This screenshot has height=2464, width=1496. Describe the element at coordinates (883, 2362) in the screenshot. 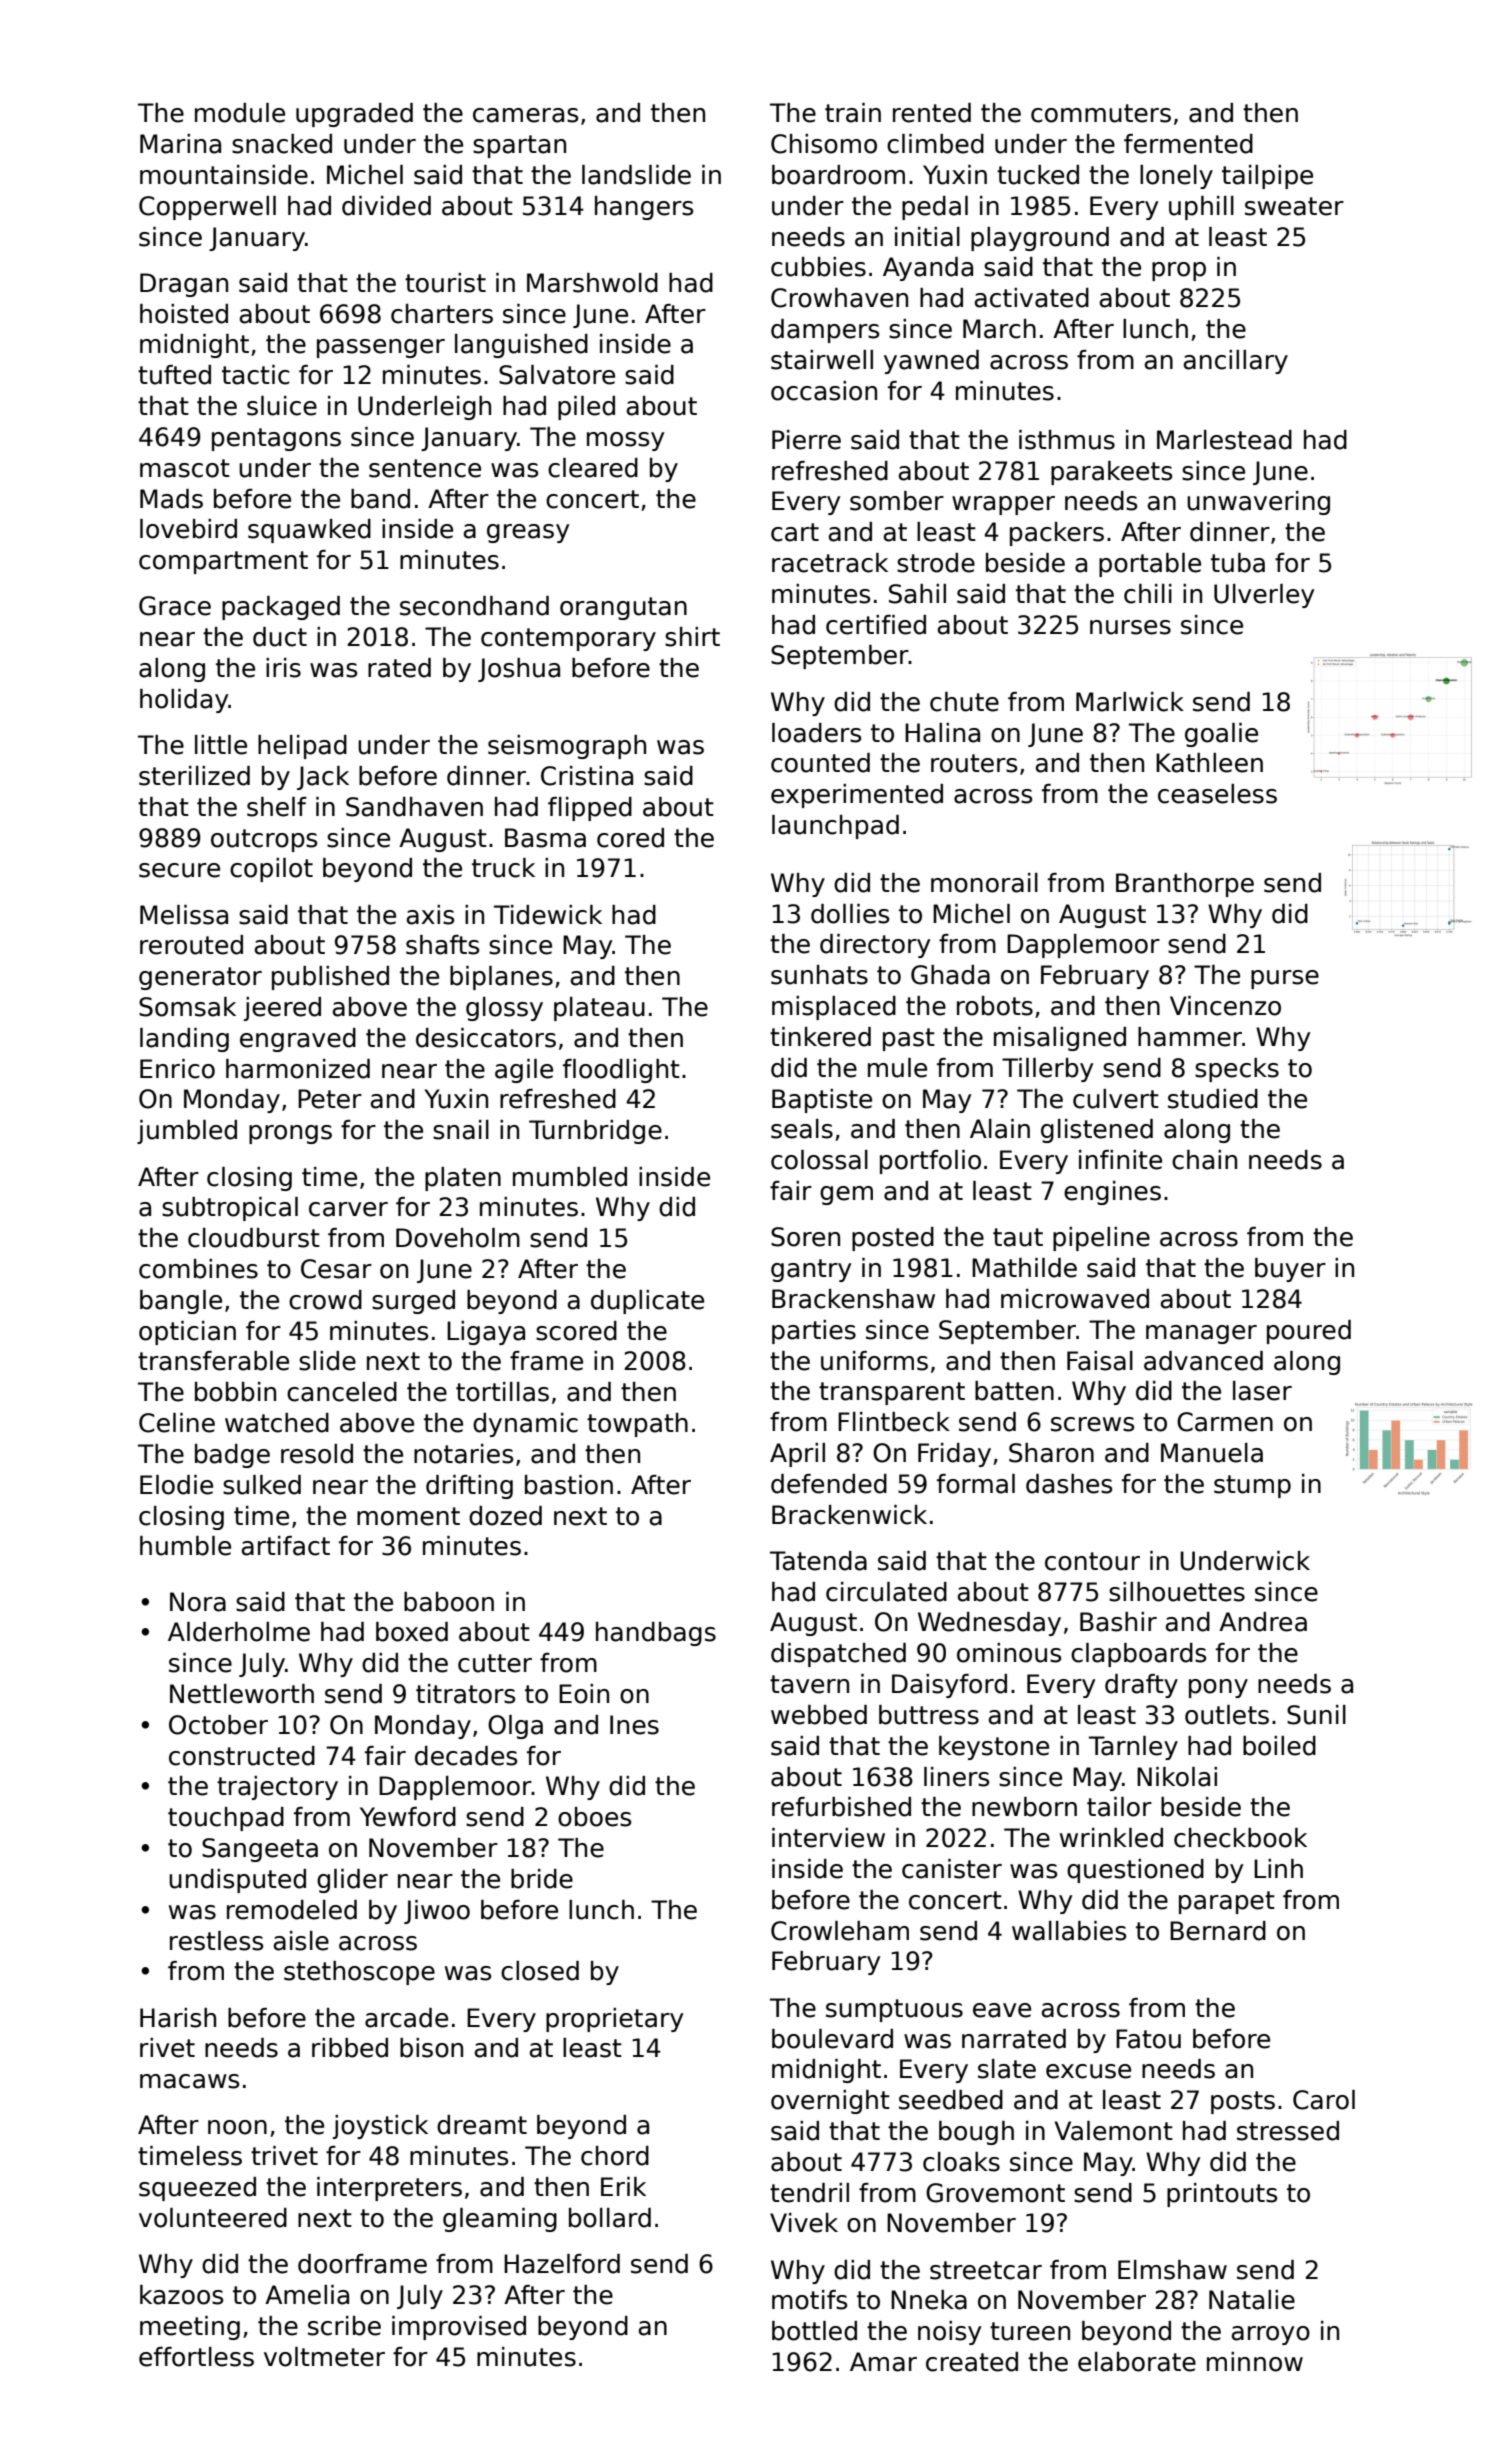

I see `Amar` at that location.
